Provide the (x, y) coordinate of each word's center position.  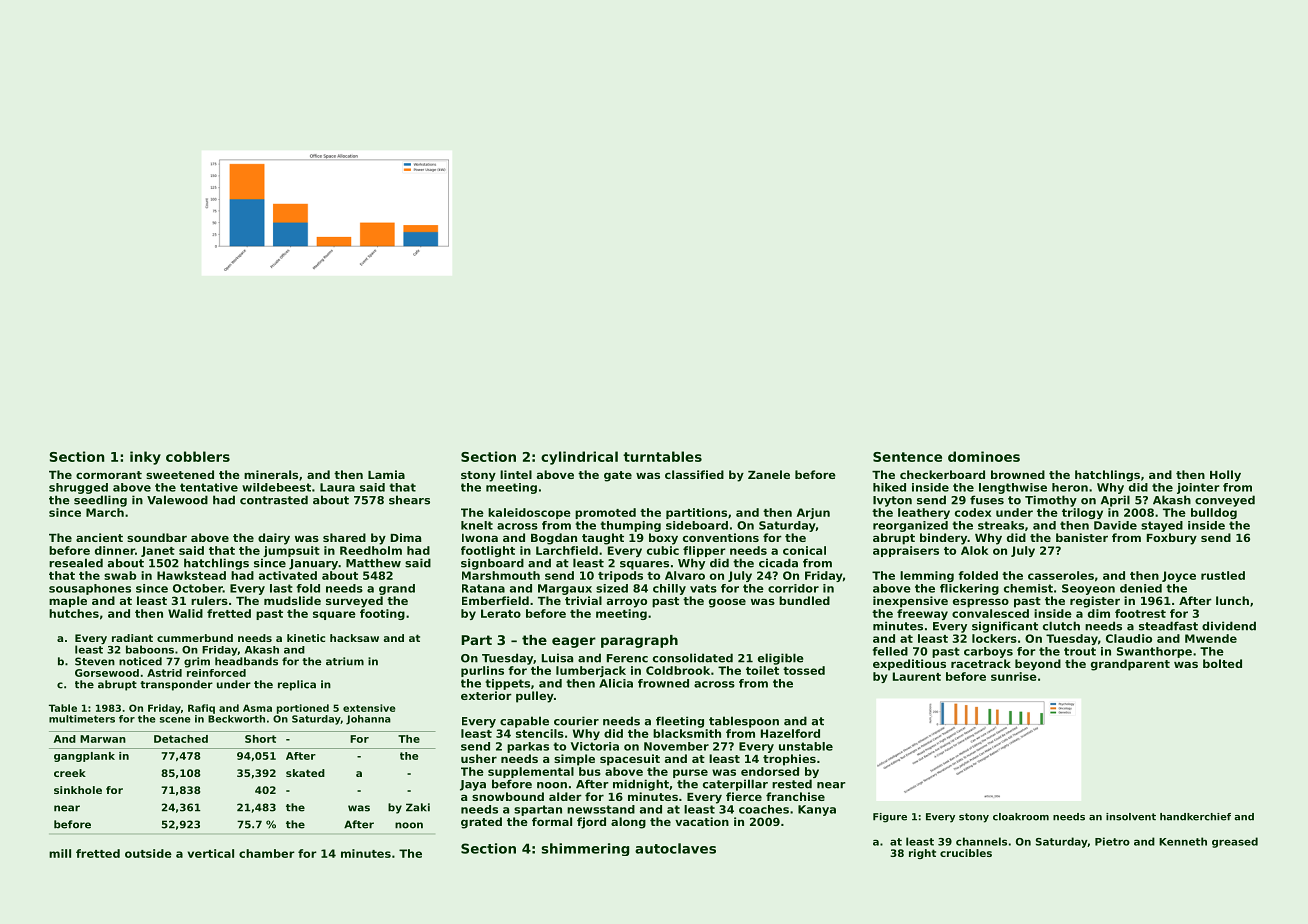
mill (60, 853)
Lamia (386, 474)
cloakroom (1021, 817)
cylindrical (579, 458)
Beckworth (236, 719)
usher (479, 758)
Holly (1225, 476)
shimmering (585, 849)
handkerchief (1195, 817)
